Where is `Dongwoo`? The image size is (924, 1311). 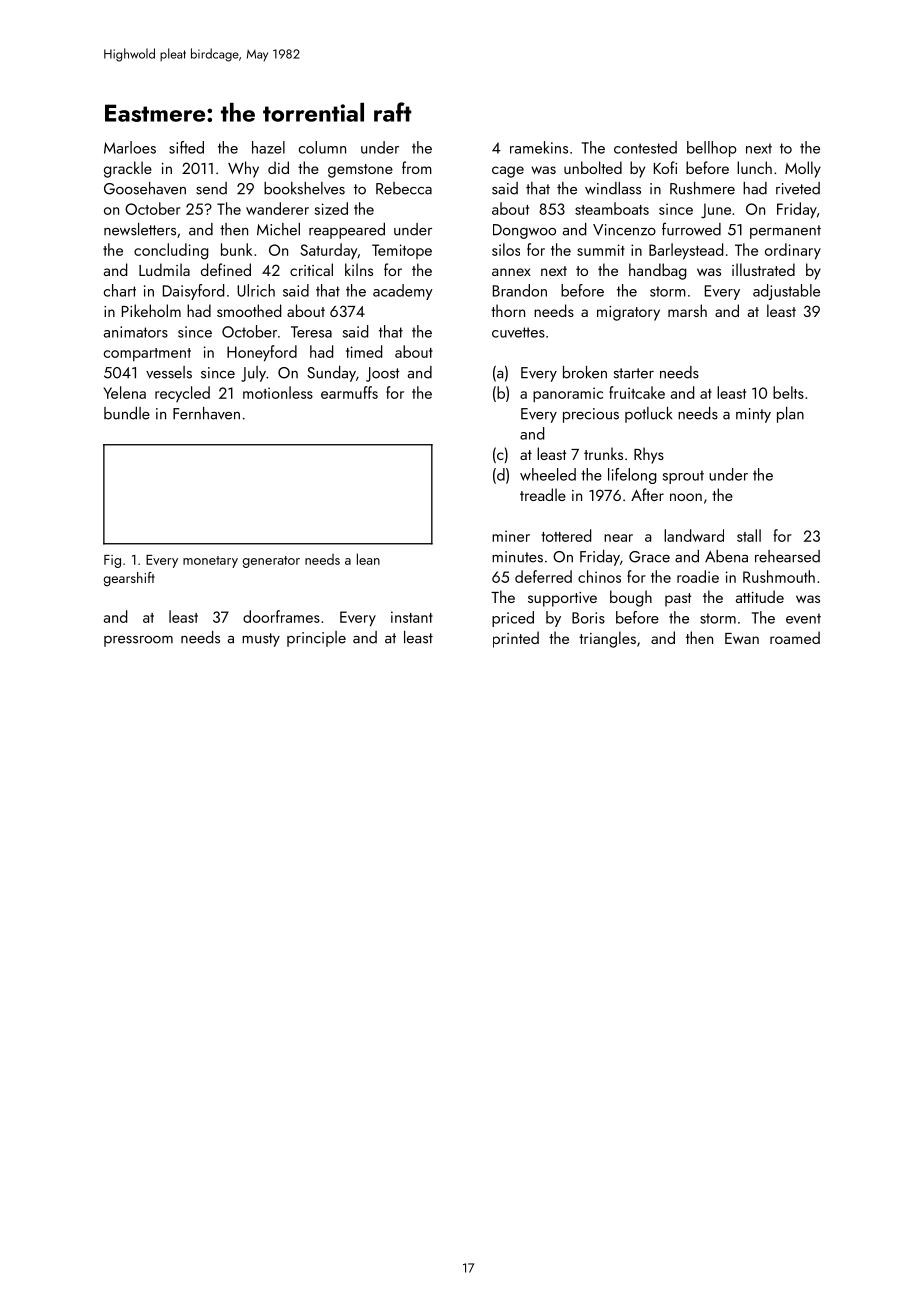
Dongwoo is located at coordinates (524, 231).
